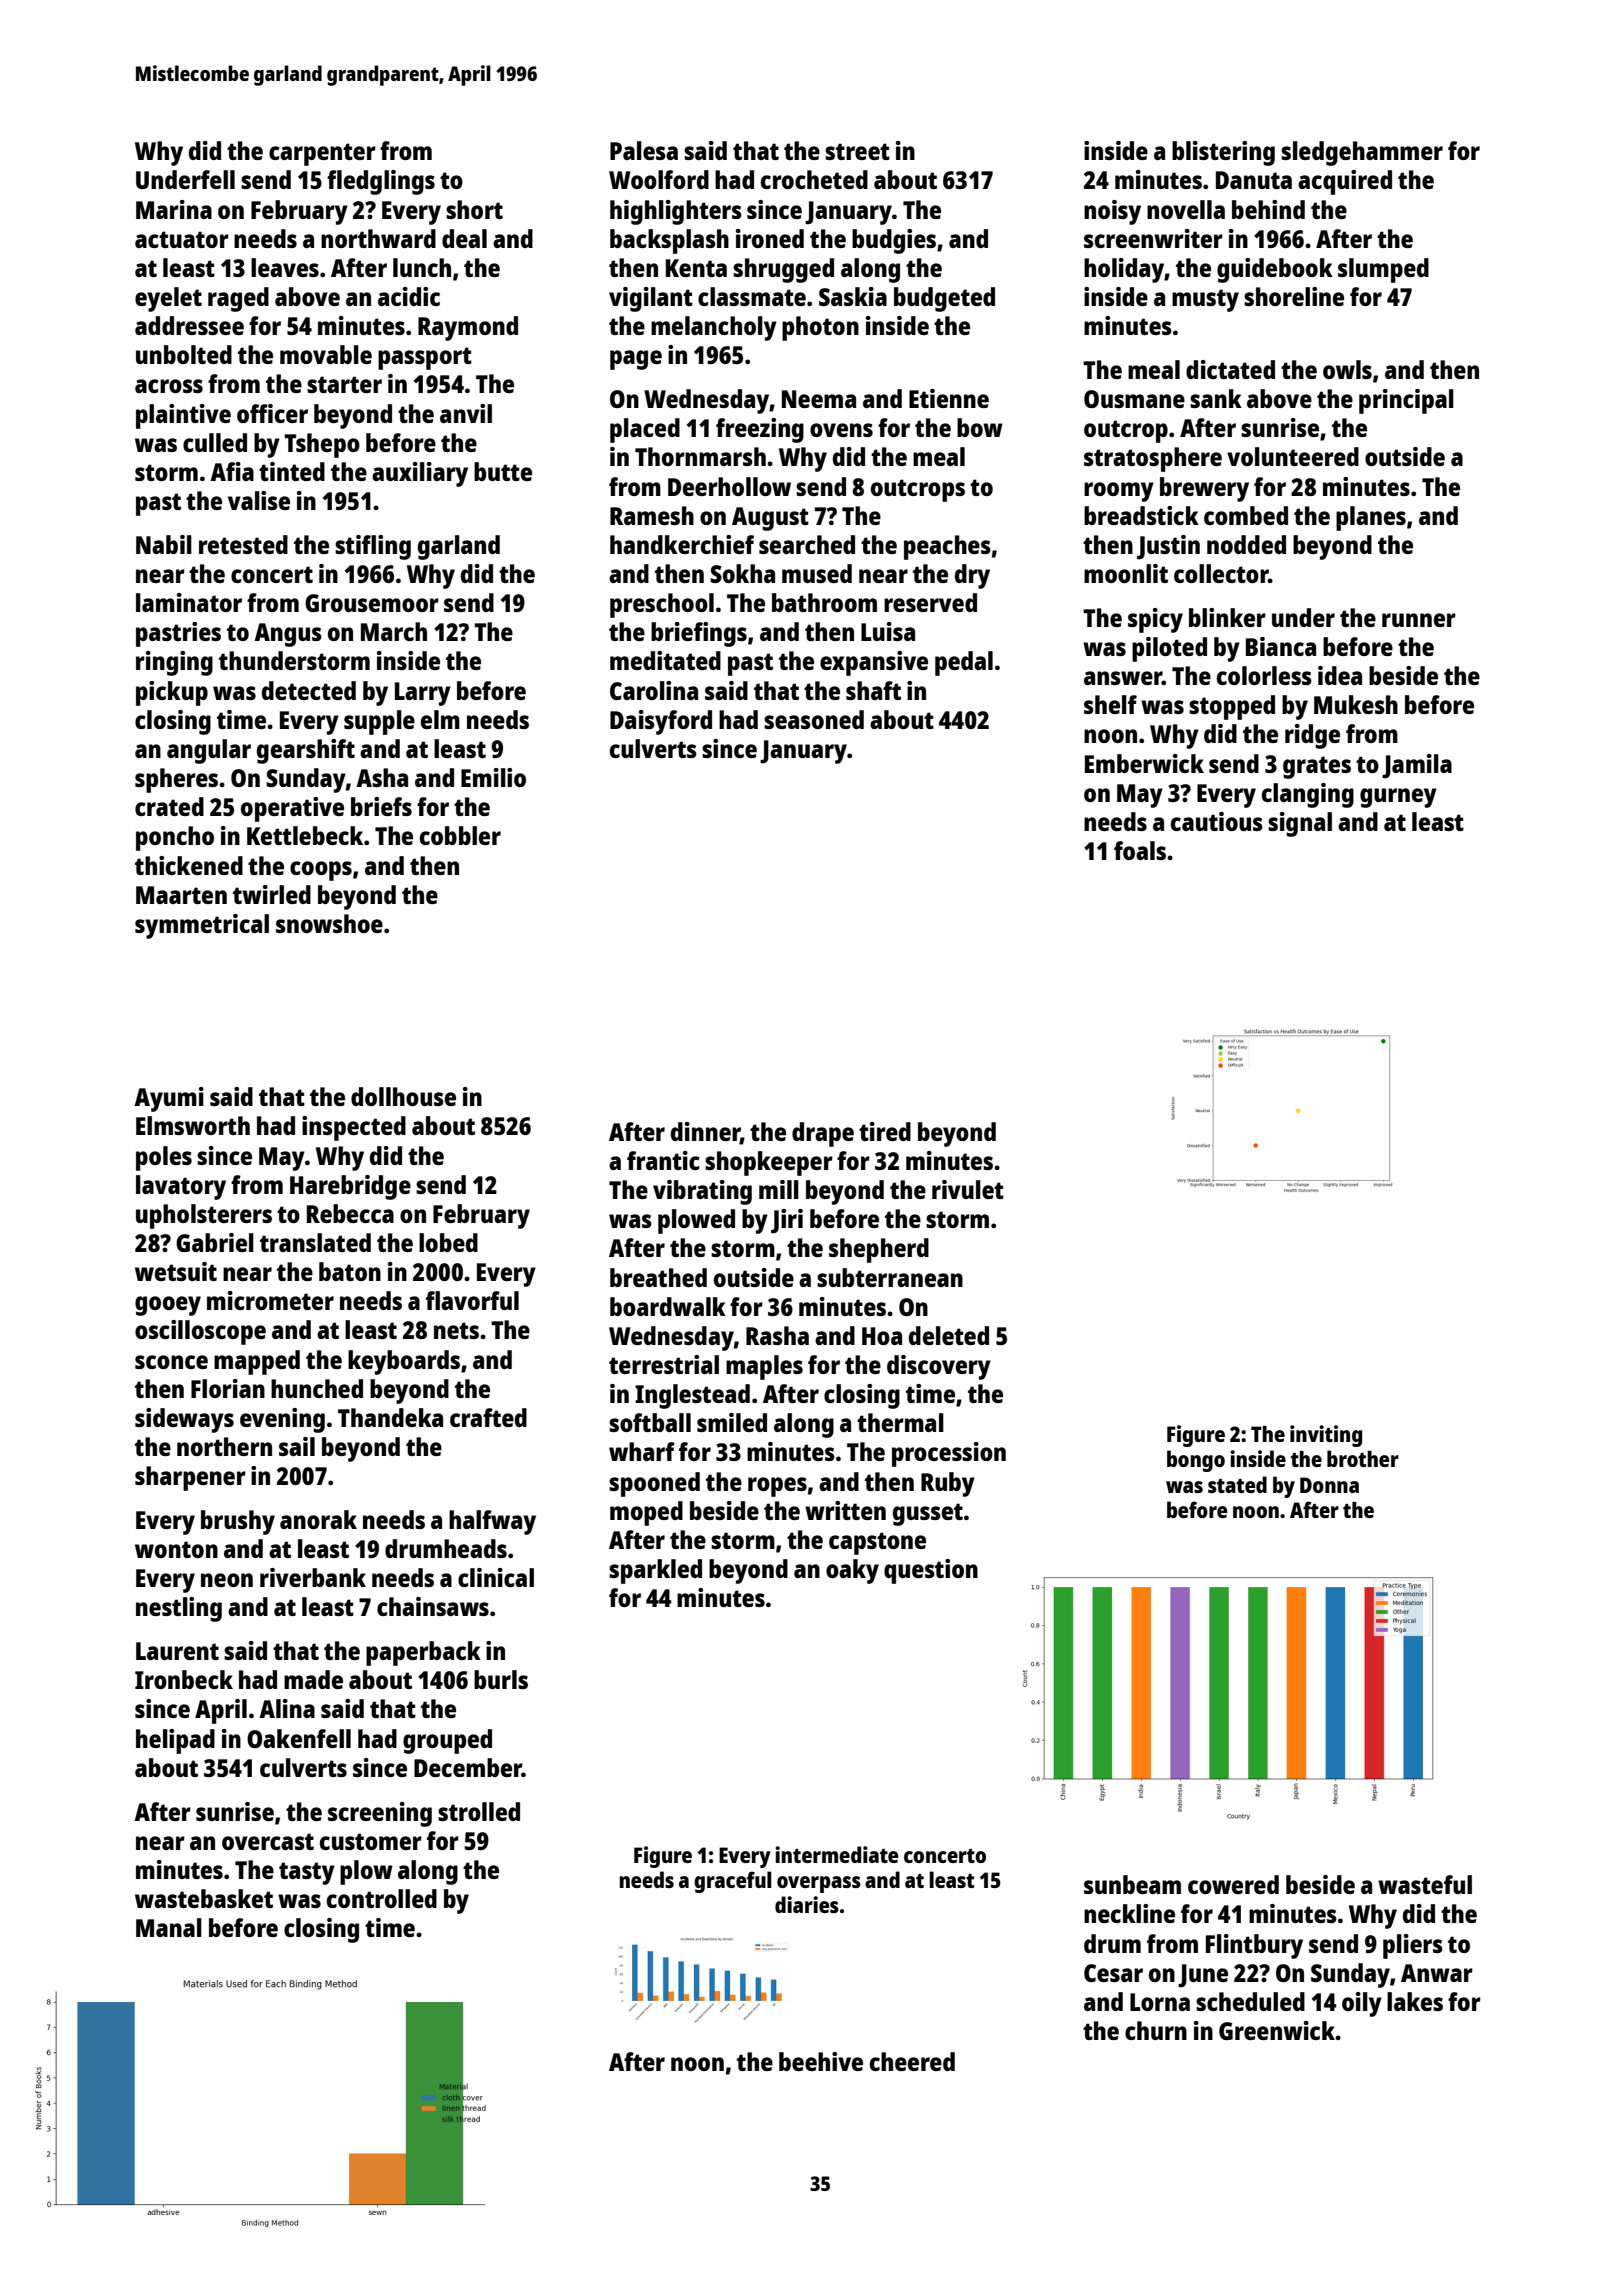 The width and height of the screenshot is (1620, 2292). What do you see at coordinates (1329, 1485) in the screenshot?
I see `Donna` at bounding box center [1329, 1485].
